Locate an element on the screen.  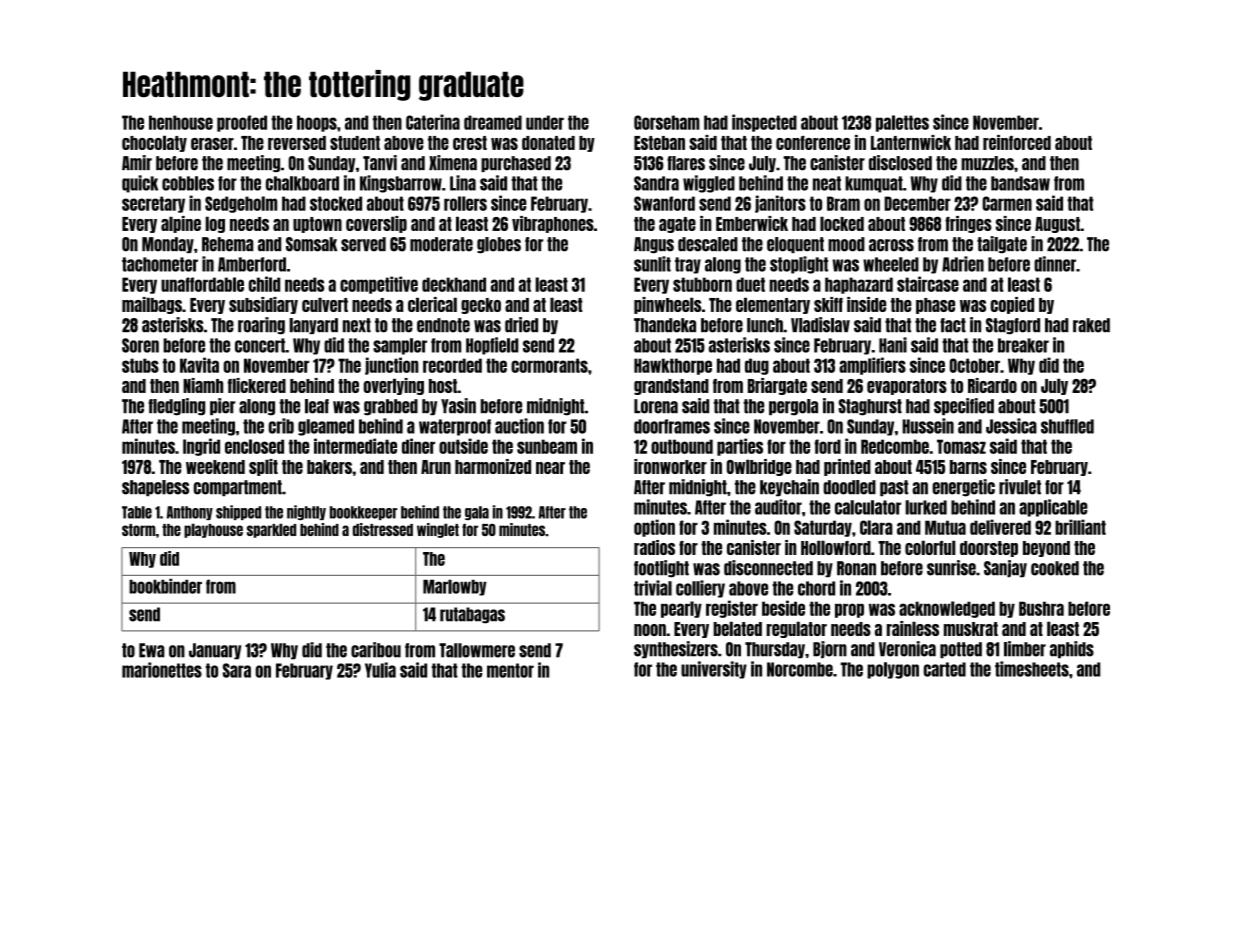
option is located at coordinates (654, 528).
